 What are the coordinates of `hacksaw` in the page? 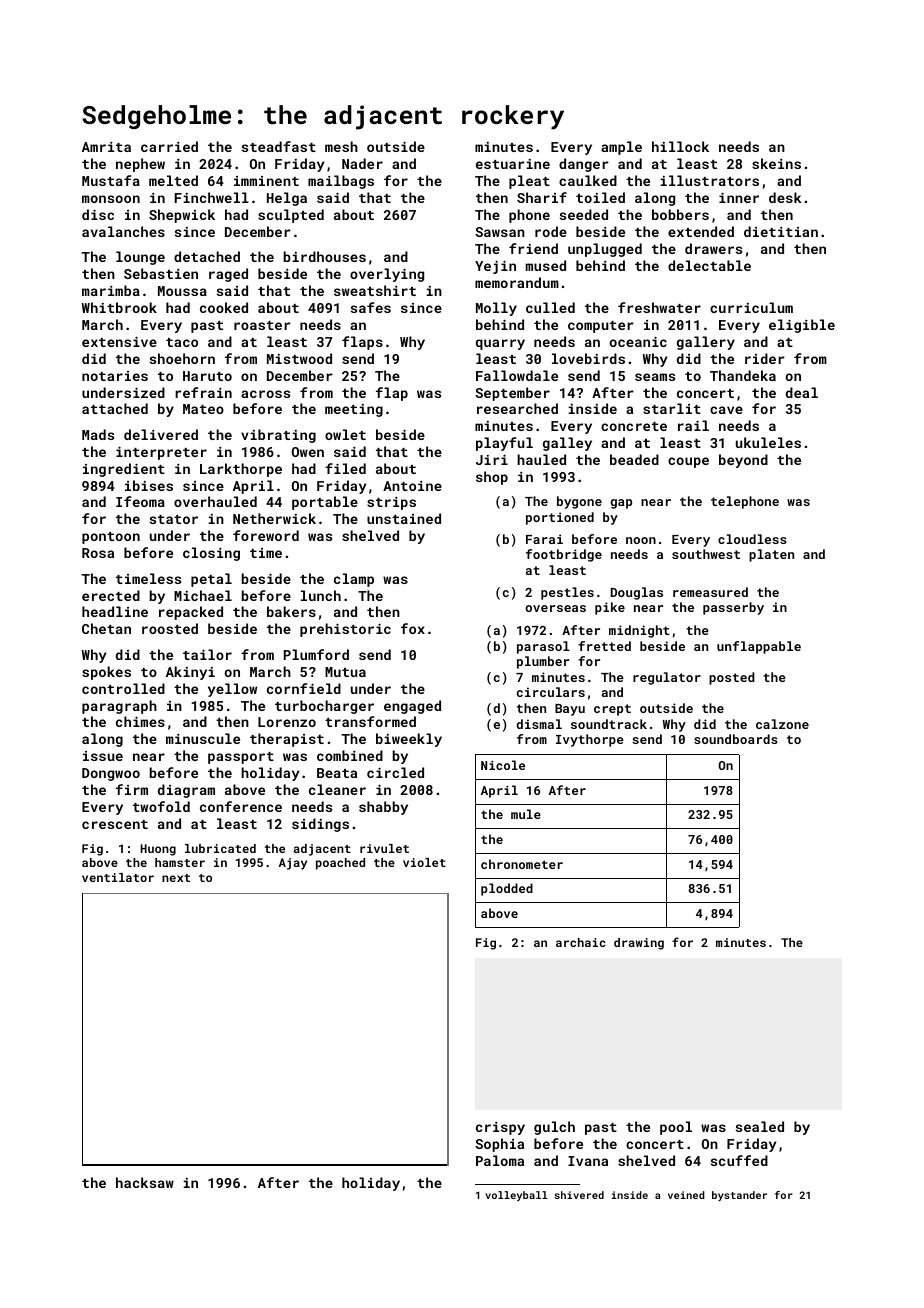 It's located at (145, 1182).
